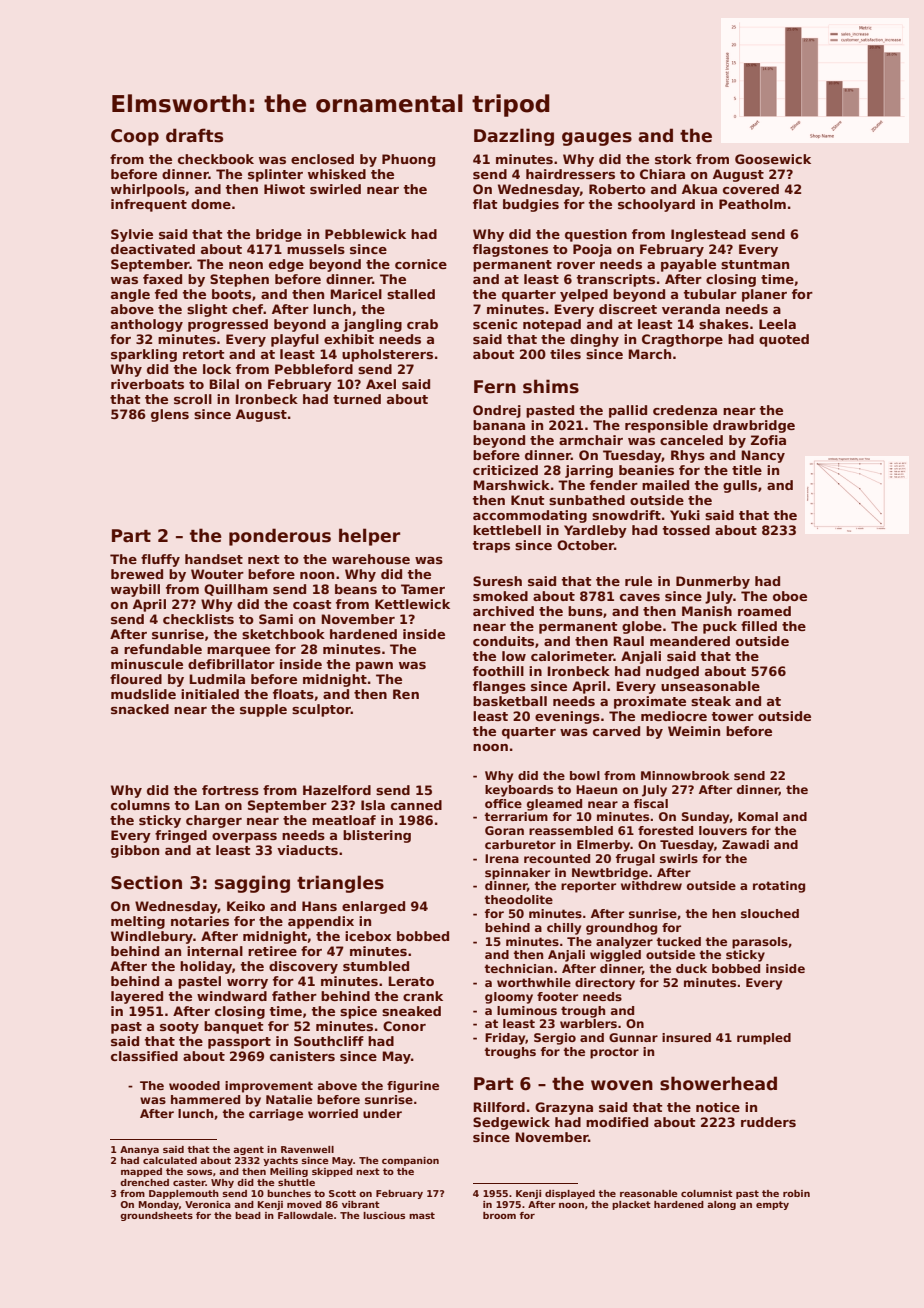 The image size is (924, 1308). I want to click on sagging, so click(252, 884).
